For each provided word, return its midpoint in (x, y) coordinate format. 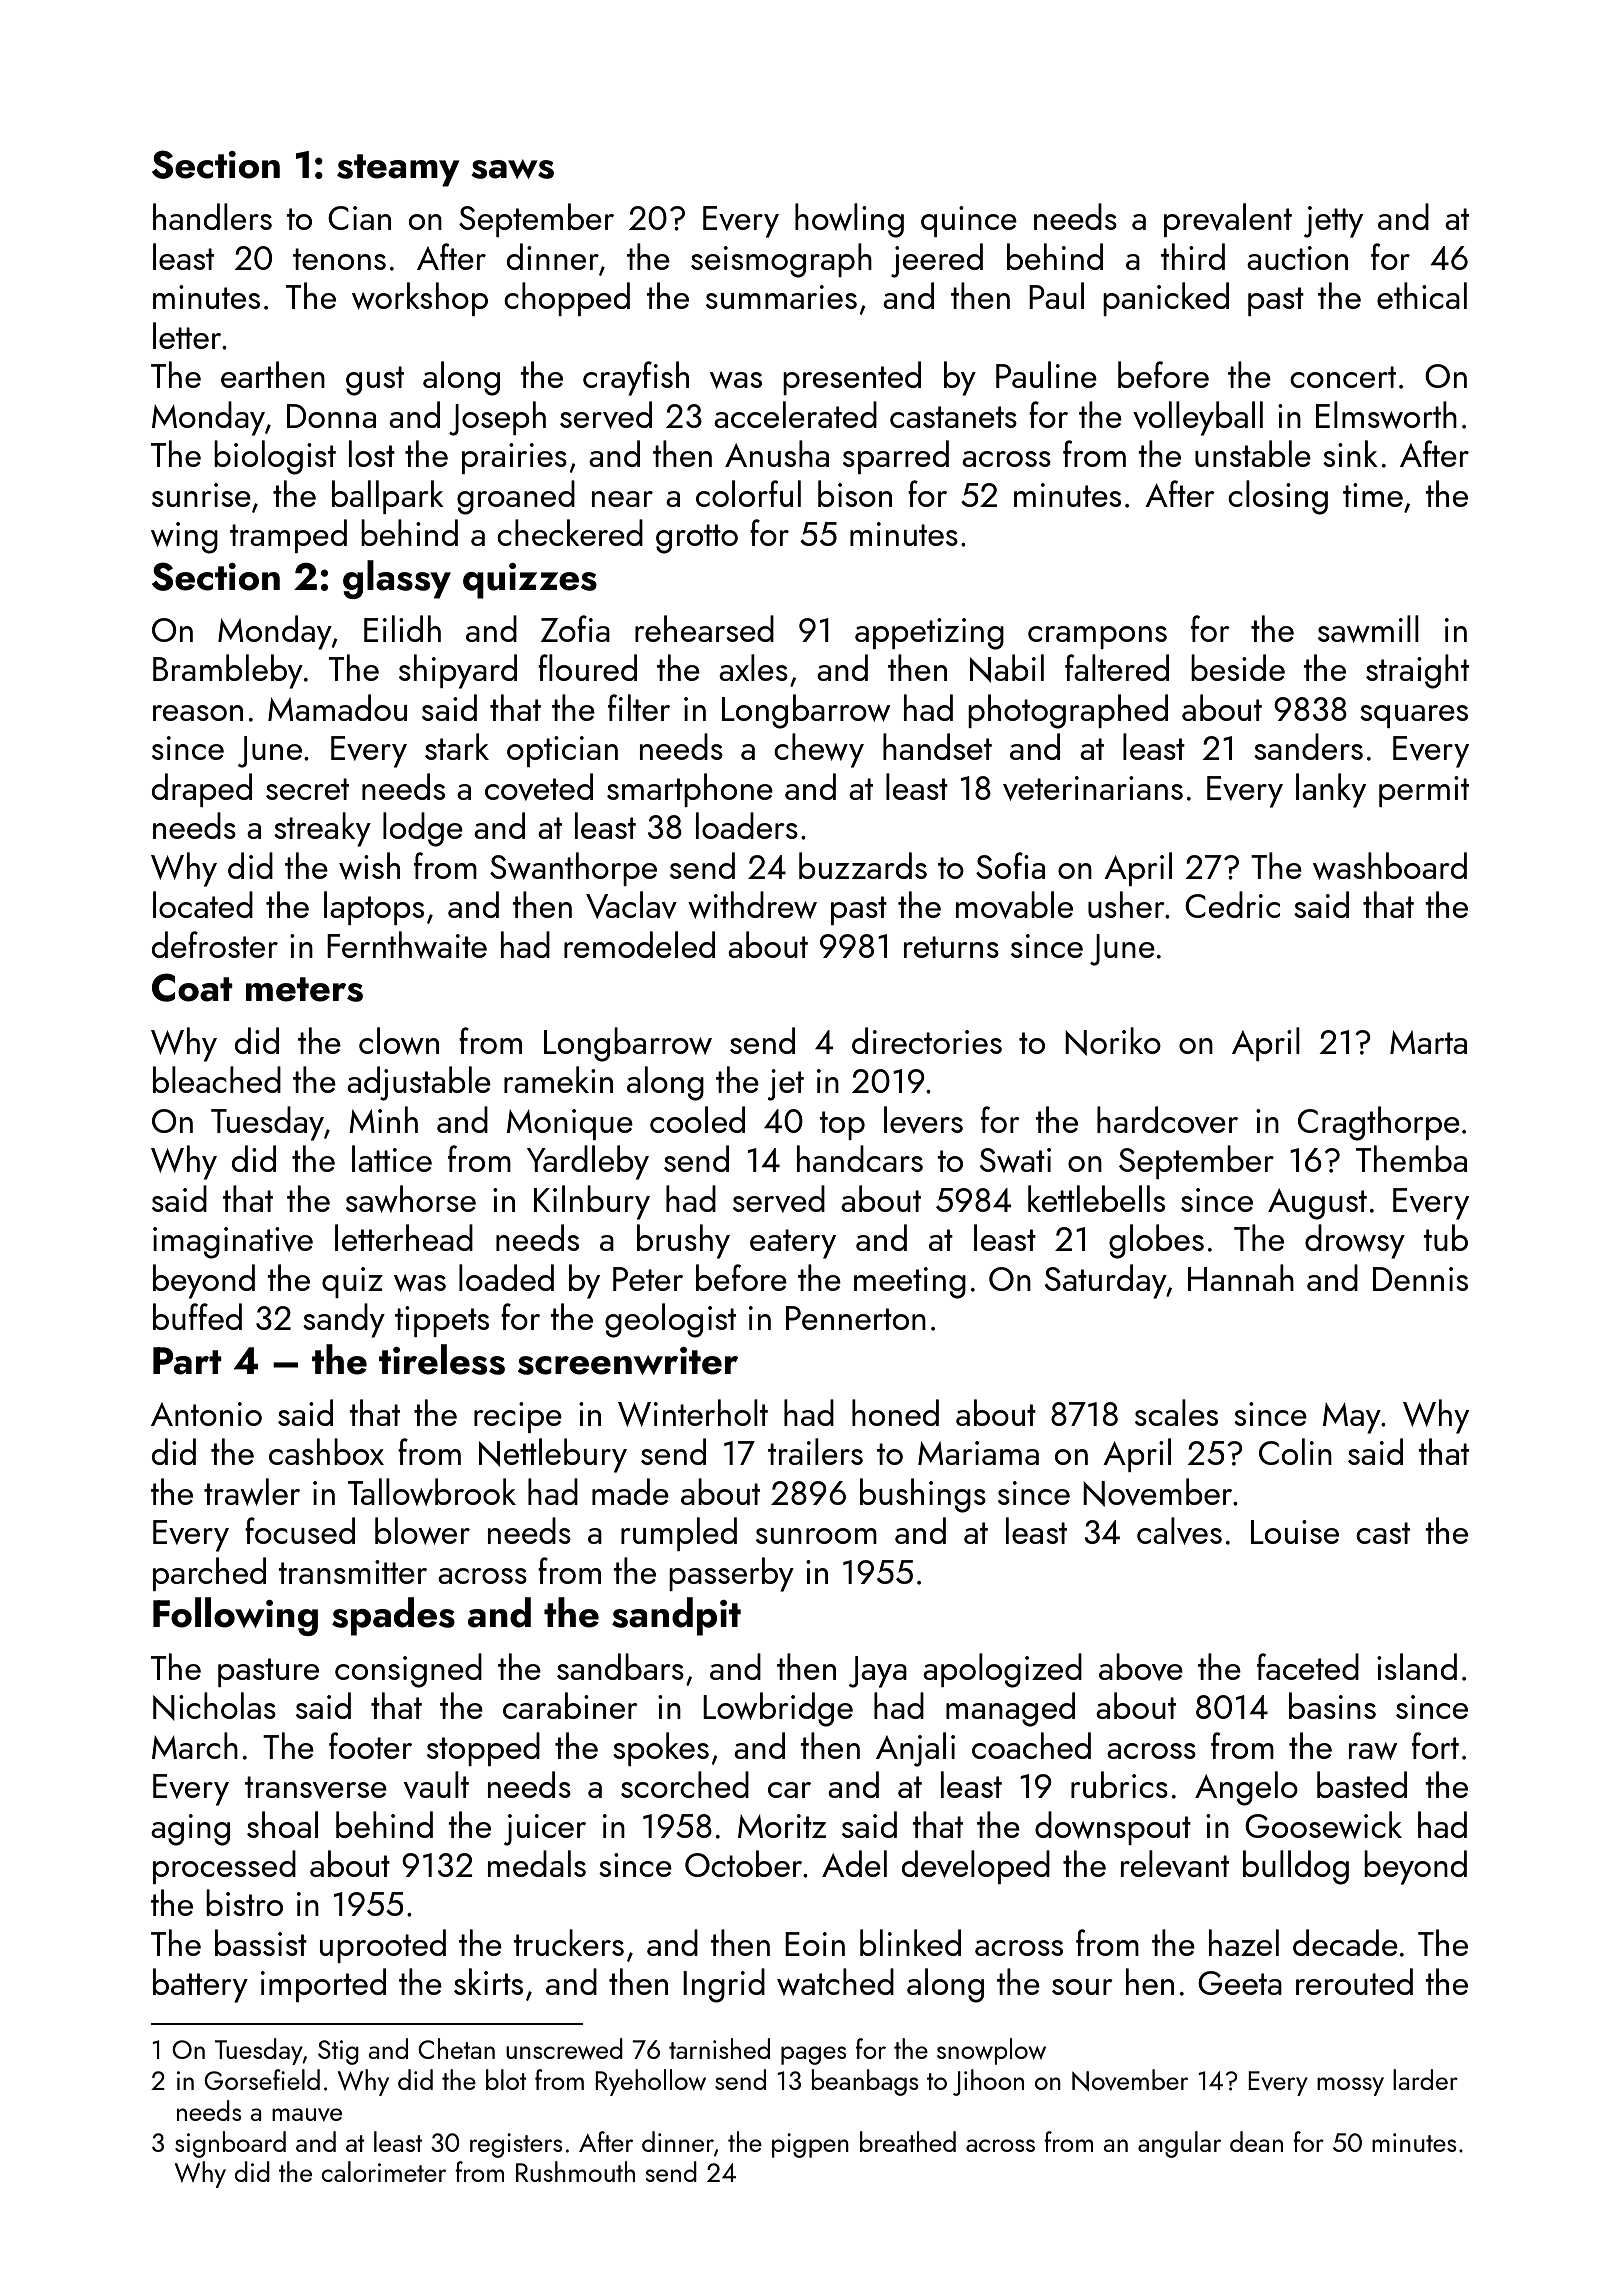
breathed (908, 2141)
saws (512, 169)
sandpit (676, 1616)
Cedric (1232, 904)
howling (849, 220)
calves (1179, 1531)
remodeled (639, 944)
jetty (1333, 222)
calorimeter (383, 2171)
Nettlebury (553, 1455)
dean (1256, 2141)
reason (198, 713)
